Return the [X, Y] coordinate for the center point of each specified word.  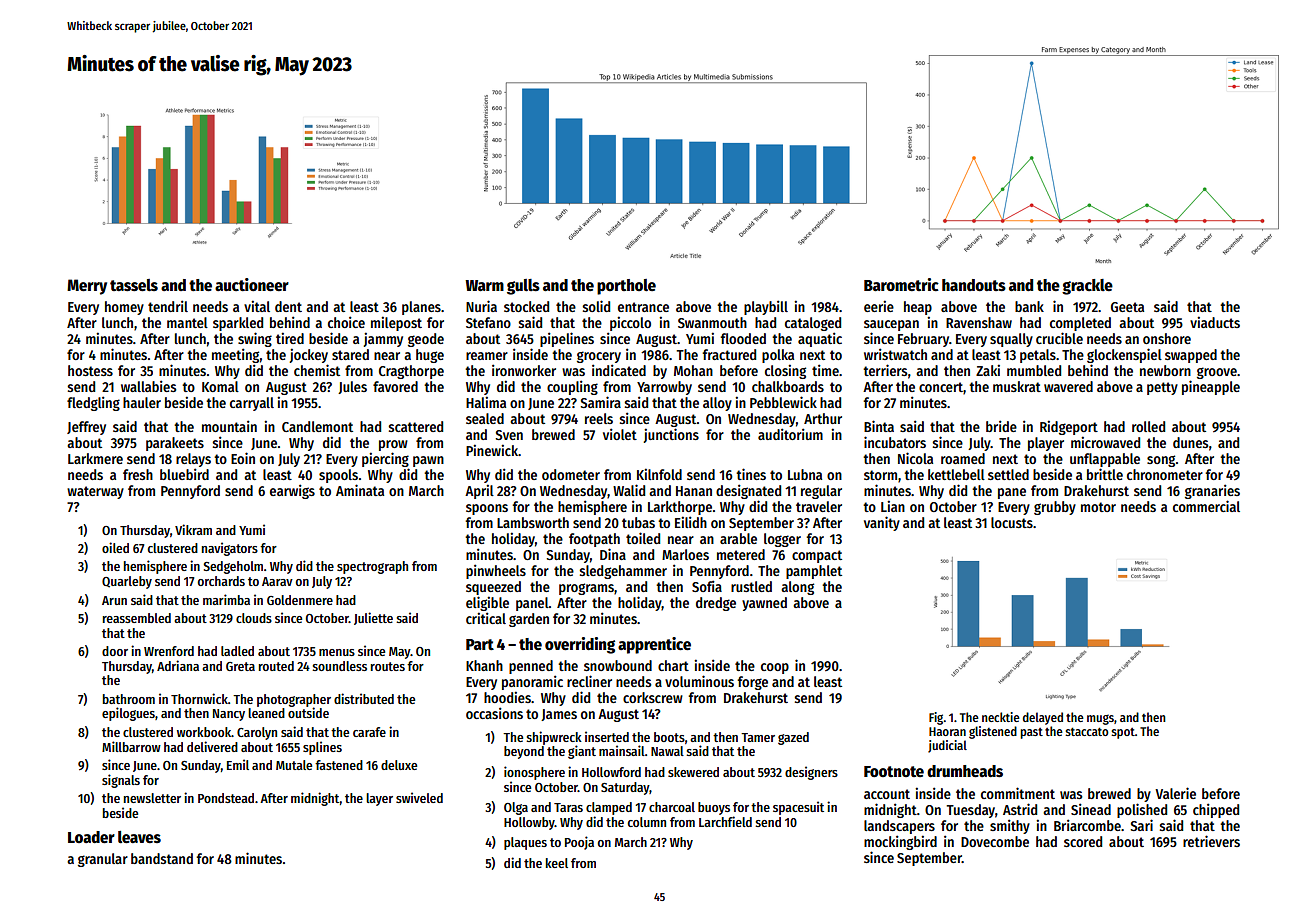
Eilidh [691, 522]
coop [775, 668]
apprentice [654, 645]
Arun [114, 600]
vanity [882, 523]
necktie [1001, 717]
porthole [626, 287]
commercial [1206, 506]
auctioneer [252, 285]
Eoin [243, 458]
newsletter [152, 798]
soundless [339, 666]
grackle [1087, 287]
